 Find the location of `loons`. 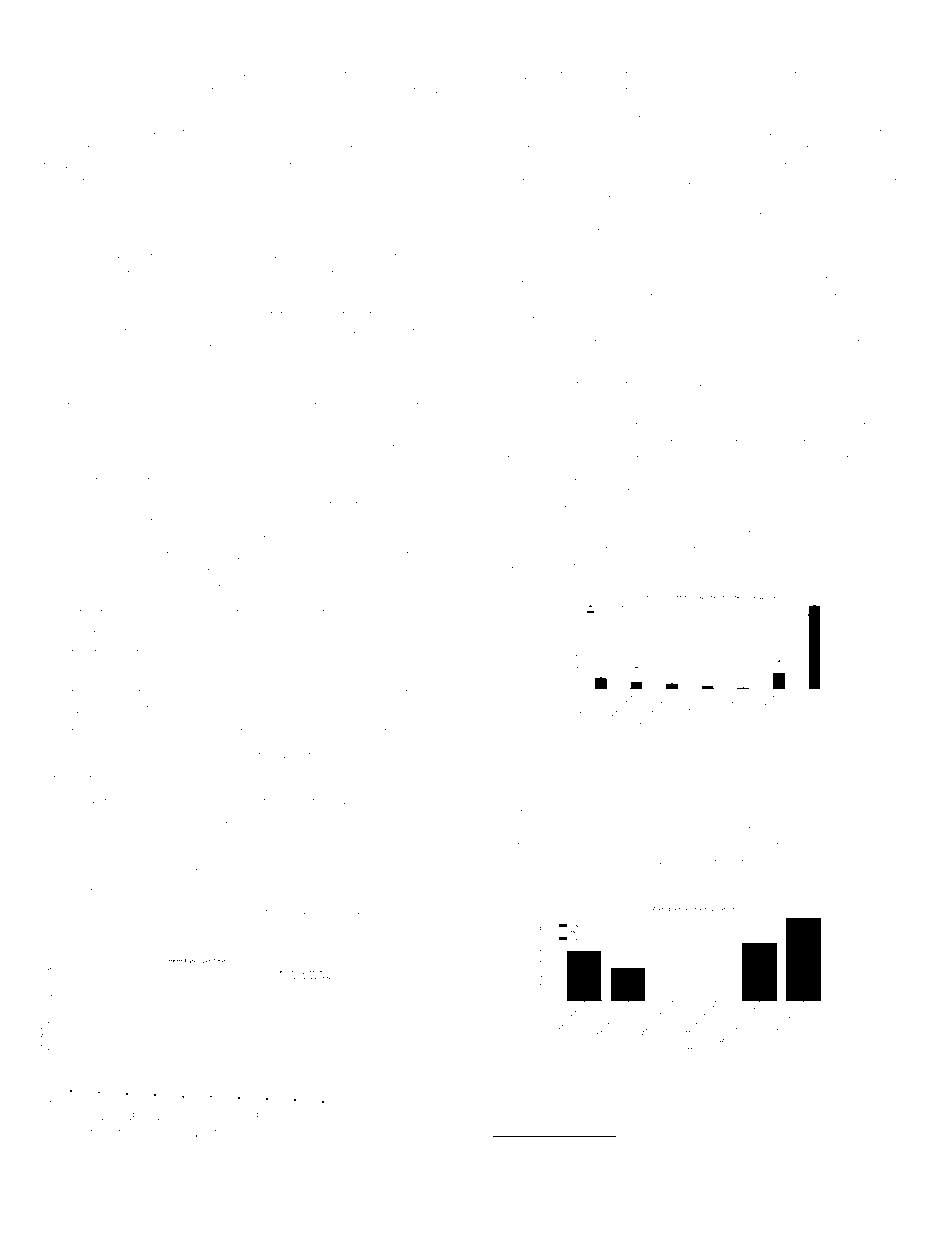

loons is located at coordinates (848, 491).
